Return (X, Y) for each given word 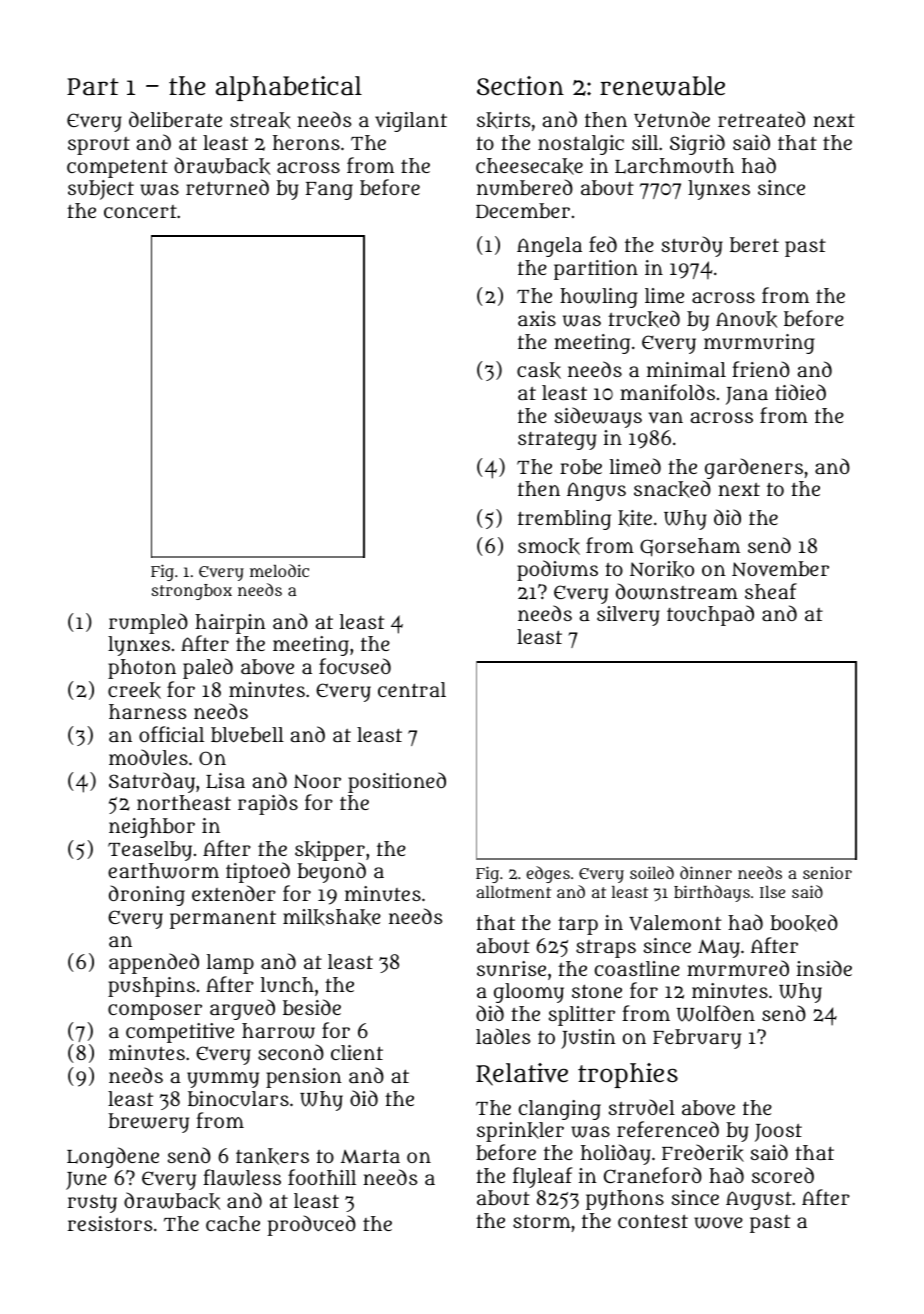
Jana (747, 396)
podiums (557, 570)
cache (233, 1223)
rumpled (148, 623)
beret (754, 244)
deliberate (175, 119)
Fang (329, 191)
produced (312, 1225)
